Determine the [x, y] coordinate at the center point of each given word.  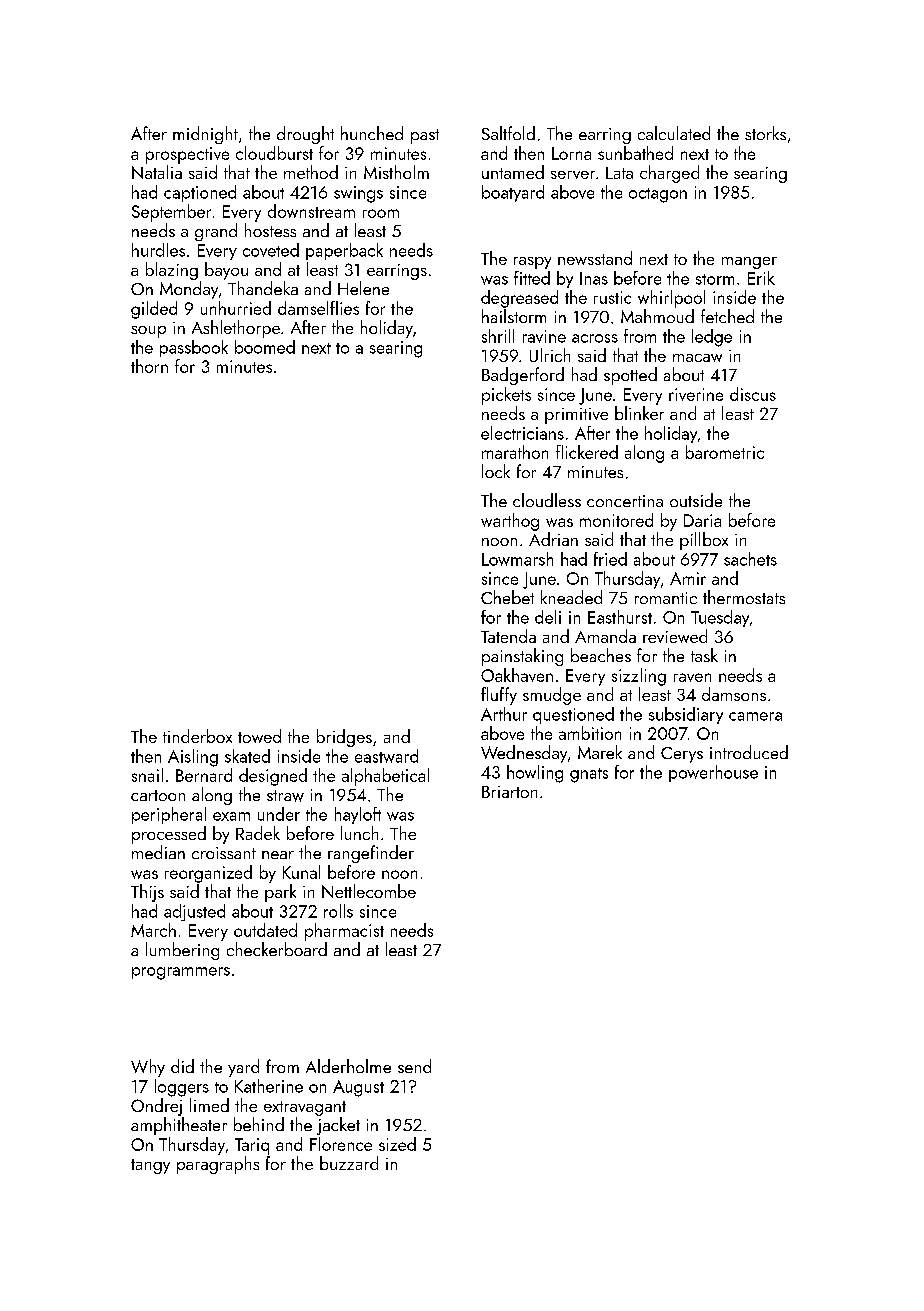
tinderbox [197, 736]
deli [548, 617]
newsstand [595, 258]
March [153, 930]
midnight [205, 135]
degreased [519, 299]
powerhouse [713, 773]
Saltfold [508, 133]
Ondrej [156, 1107]
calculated [674, 133]
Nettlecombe [369, 891]
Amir [688, 578]
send [414, 1066]
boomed [265, 347]
